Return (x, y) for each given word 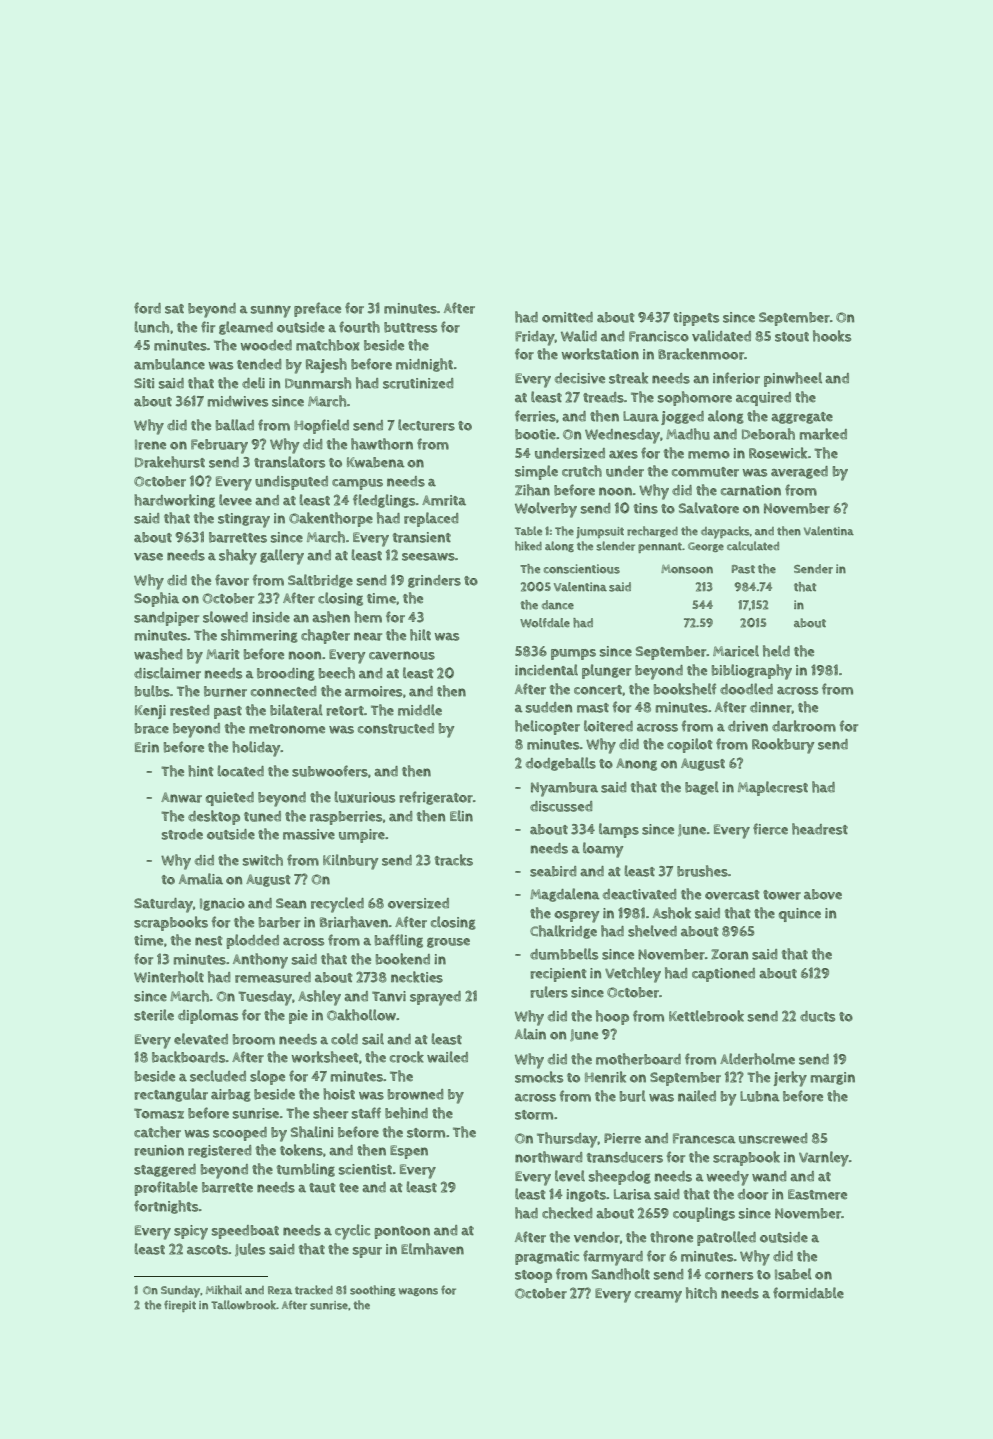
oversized (418, 903)
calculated (753, 546)
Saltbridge (320, 581)
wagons (418, 1292)
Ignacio (222, 904)
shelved (652, 931)
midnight (424, 365)
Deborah (768, 434)
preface (317, 309)
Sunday (180, 1292)
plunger (606, 671)
